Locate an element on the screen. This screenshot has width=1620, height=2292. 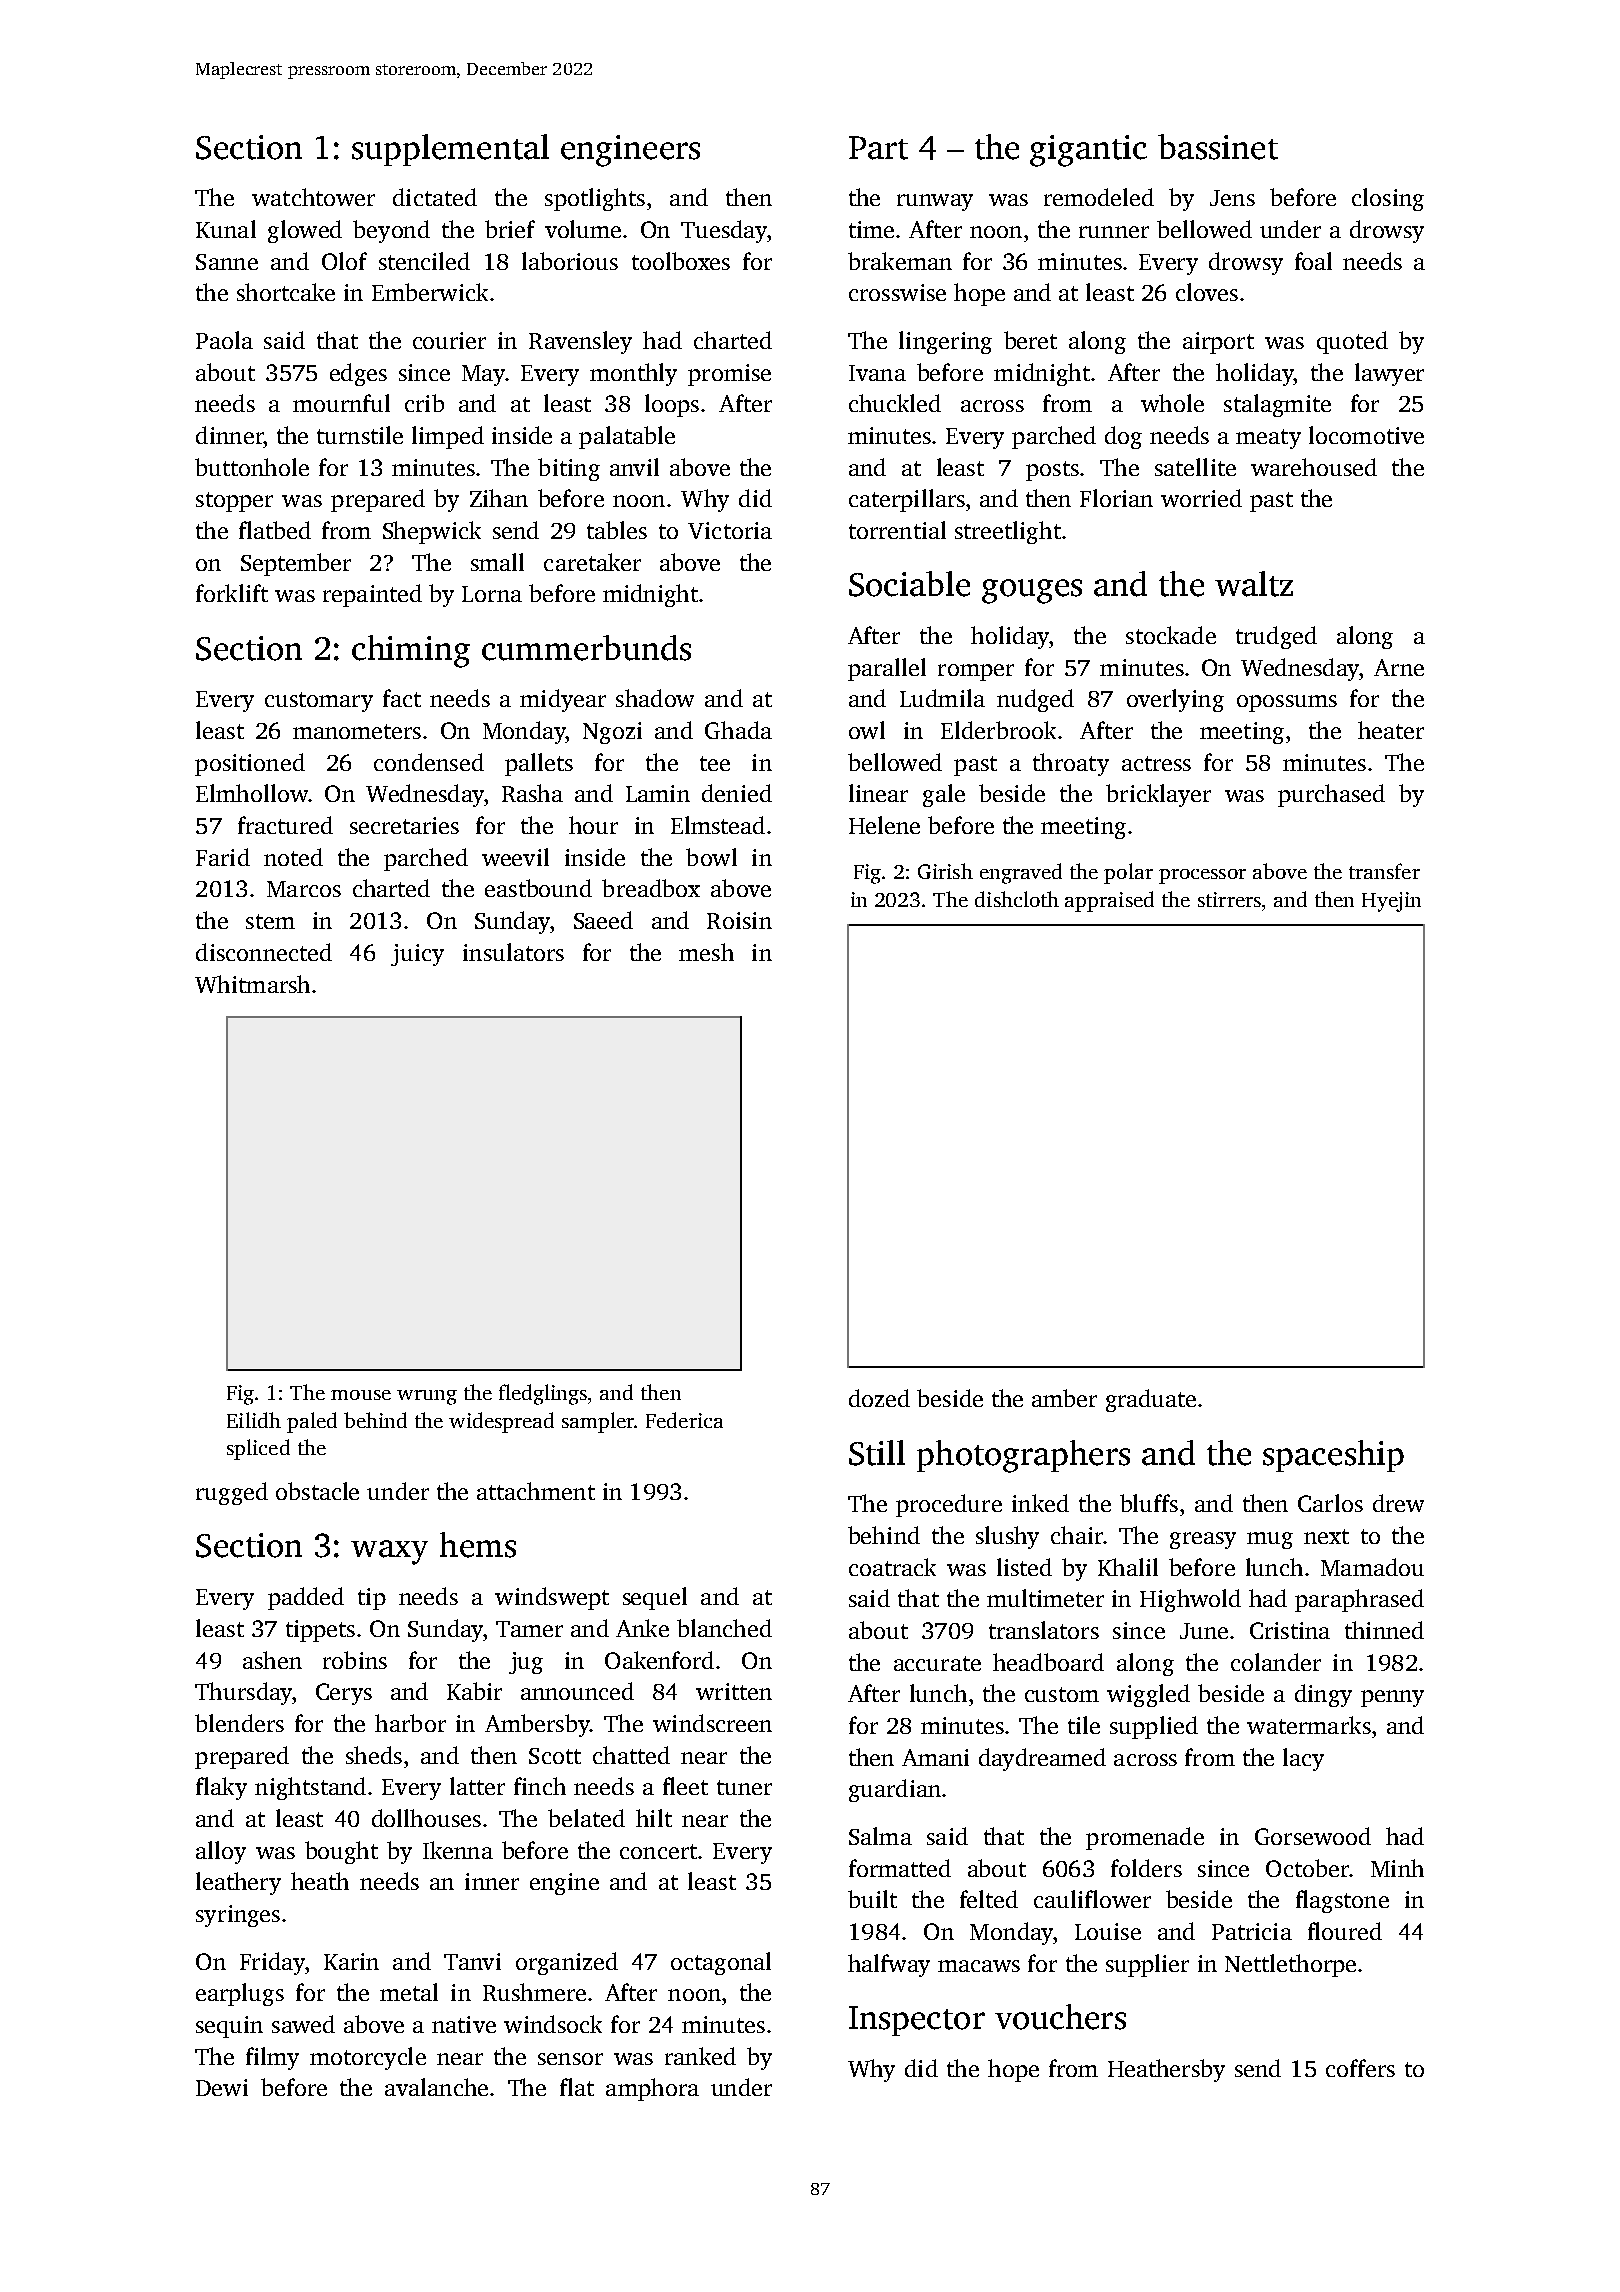
blanched is located at coordinates (724, 1628).
